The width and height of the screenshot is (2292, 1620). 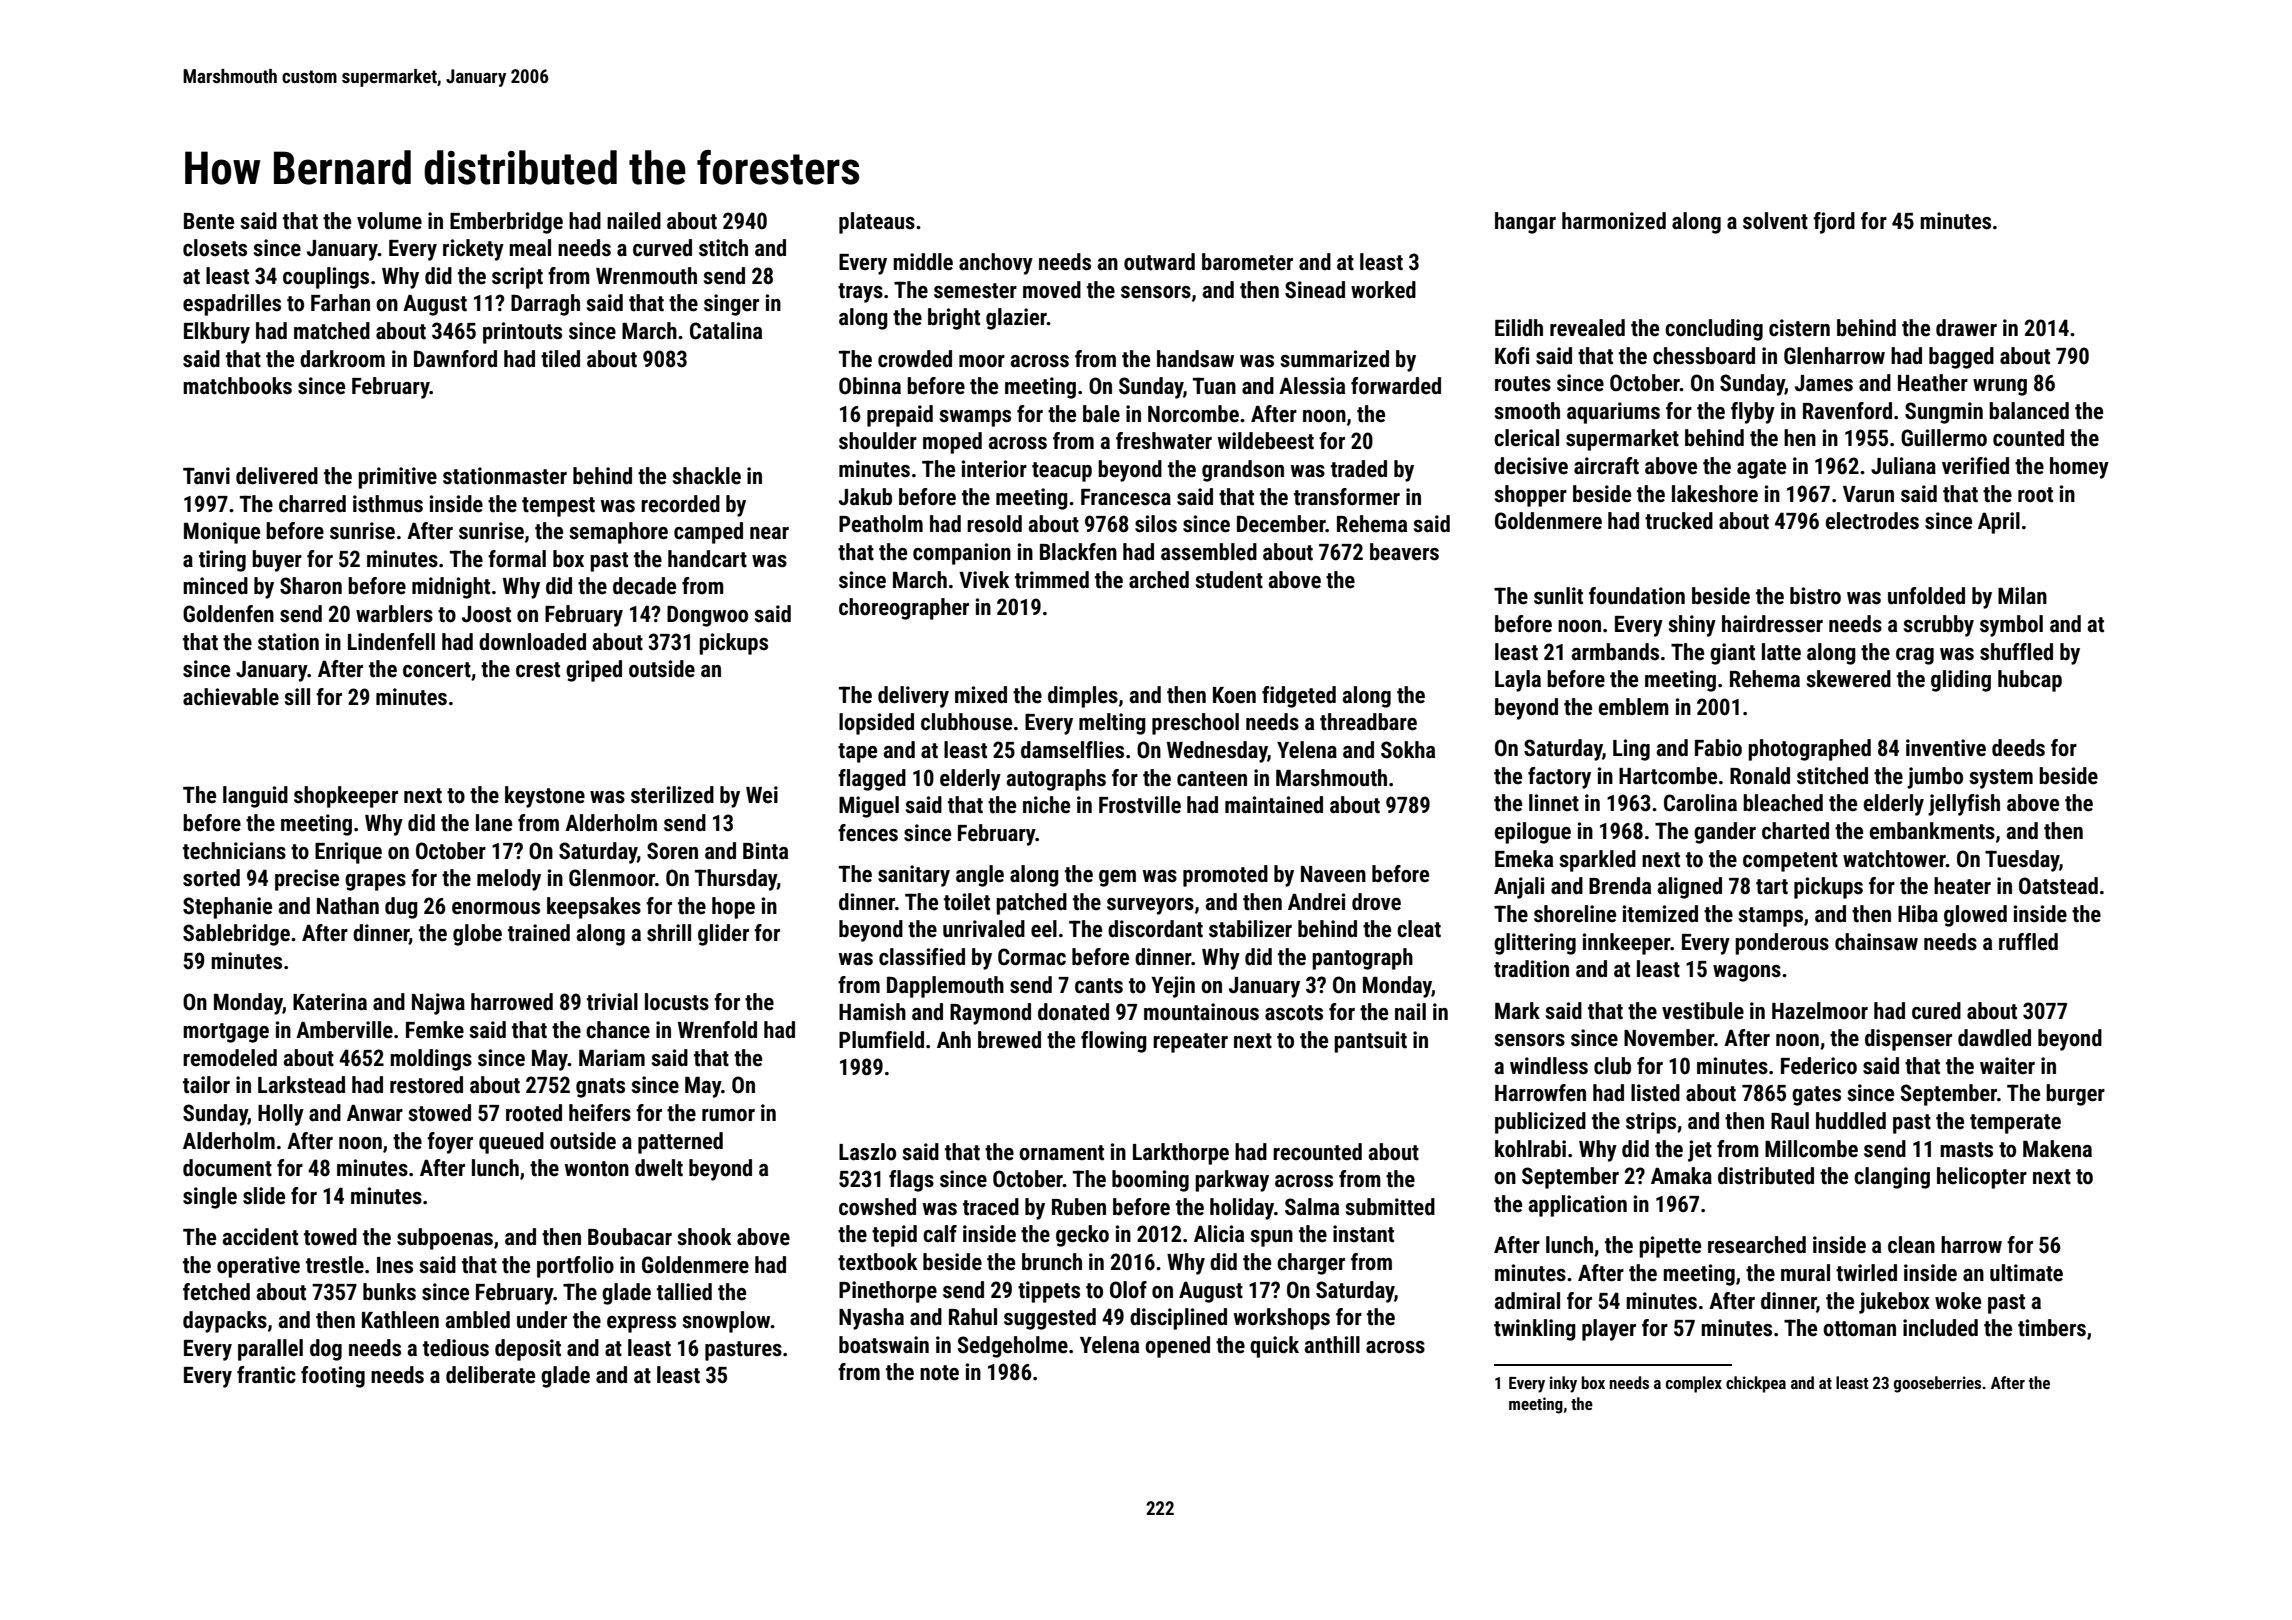 What do you see at coordinates (1799, 328) in the screenshot?
I see `cistern` at bounding box center [1799, 328].
